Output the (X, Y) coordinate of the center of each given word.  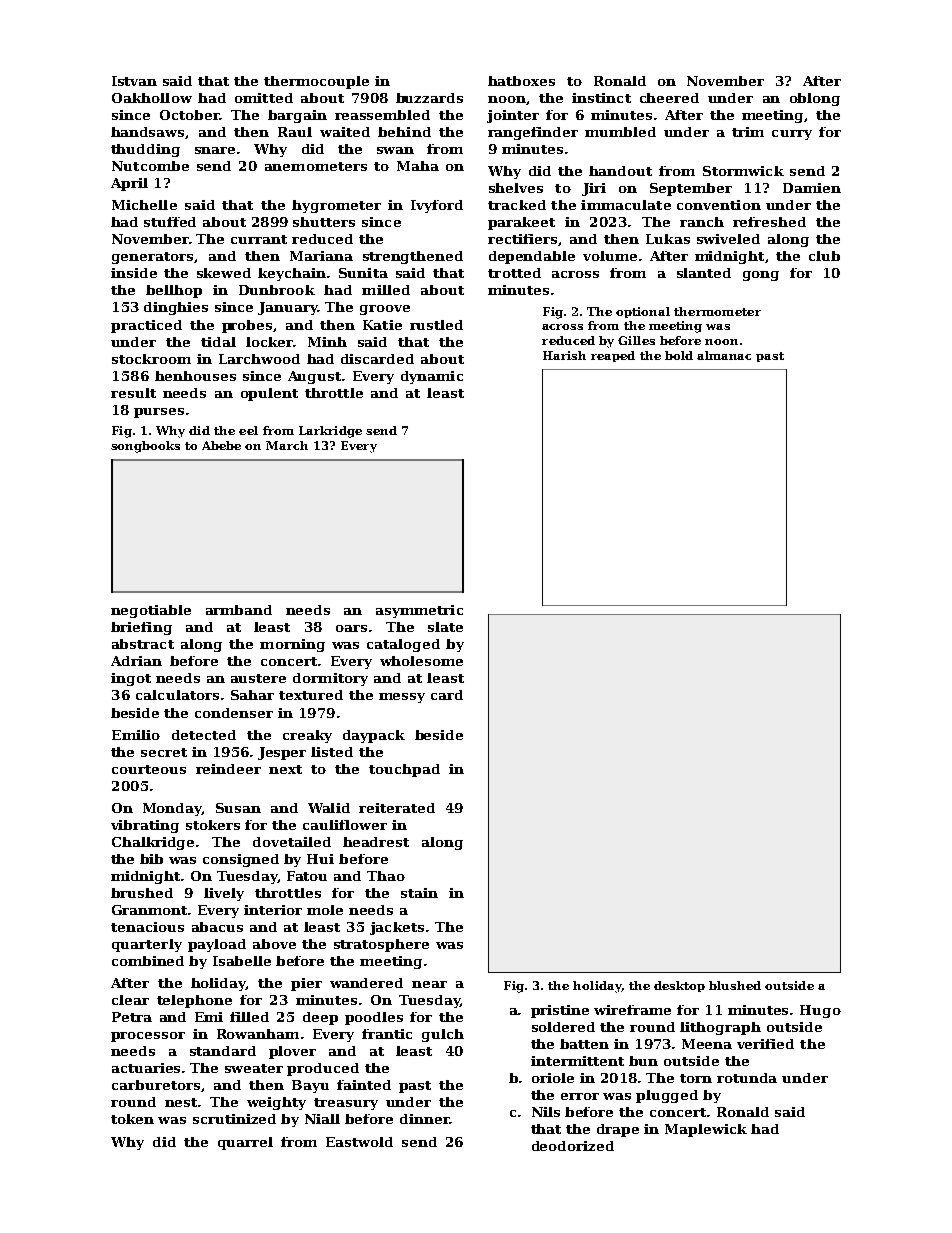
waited (345, 132)
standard (223, 1051)
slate (445, 627)
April (129, 184)
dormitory (330, 679)
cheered (669, 98)
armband (239, 610)
